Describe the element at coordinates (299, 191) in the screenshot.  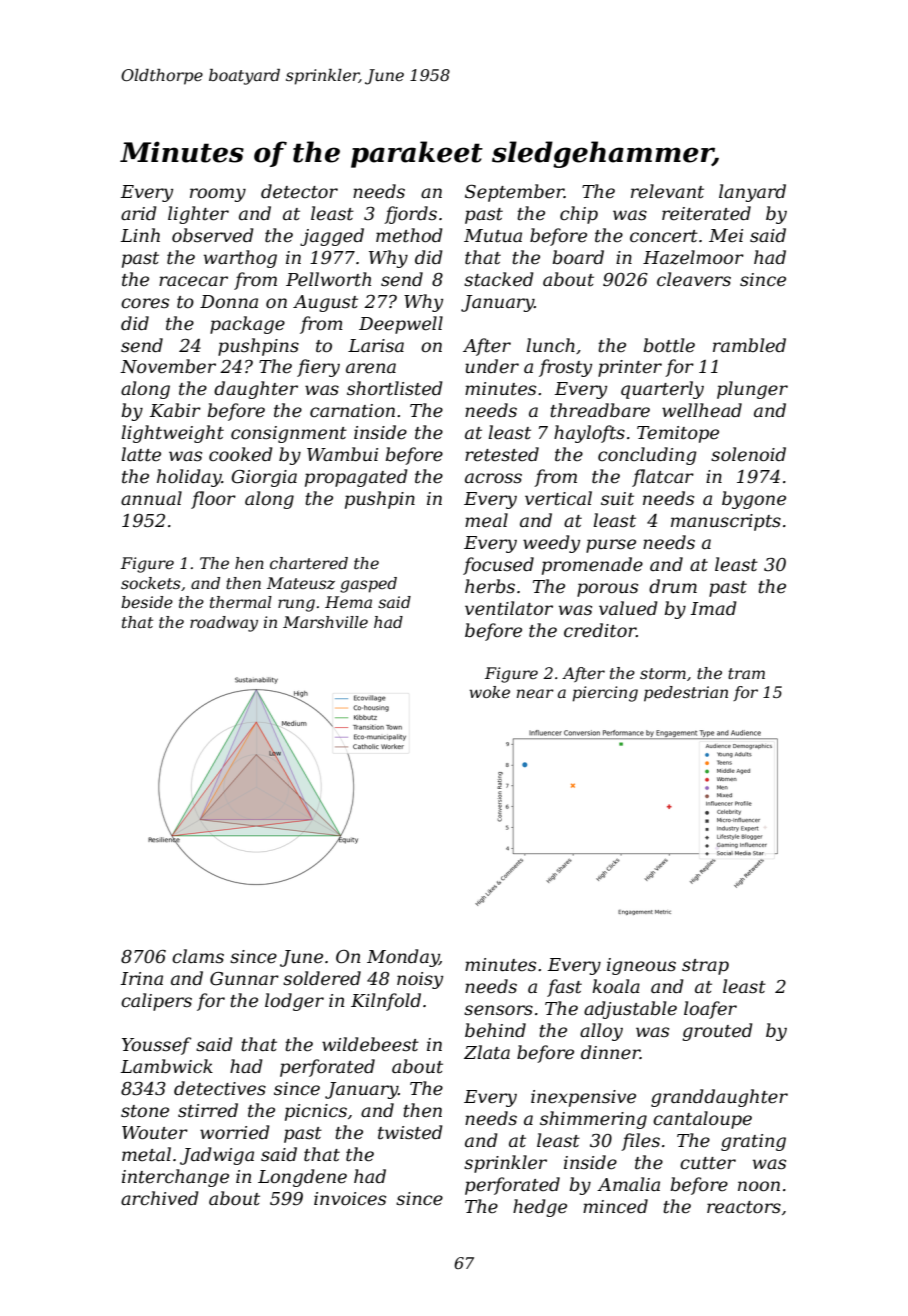
I see `detector` at that location.
